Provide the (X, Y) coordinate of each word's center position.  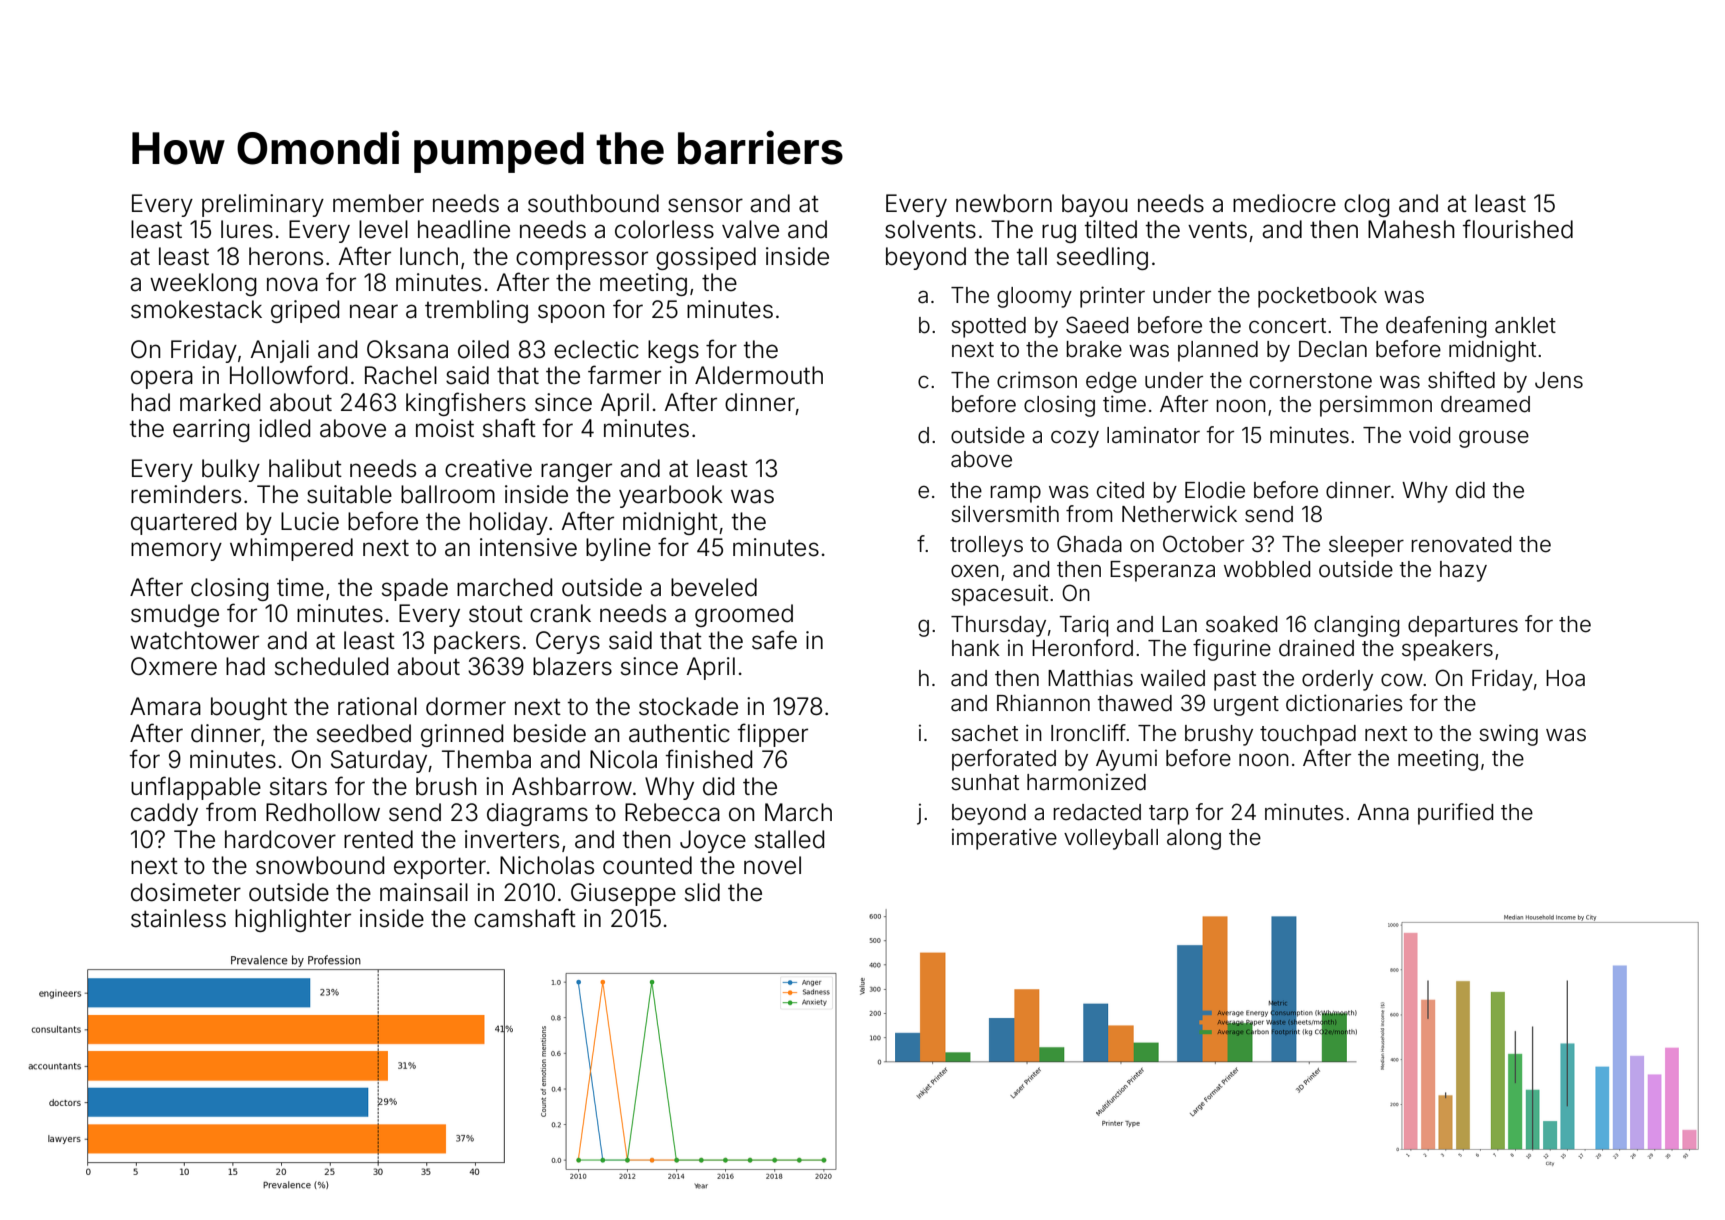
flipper (773, 735)
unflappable (196, 788)
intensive (528, 547)
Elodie (1215, 490)
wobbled (1267, 569)
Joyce (713, 841)
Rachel (401, 375)
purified (1455, 814)
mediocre (1284, 203)
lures (247, 229)
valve (750, 229)
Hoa (1565, 678)
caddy (164, 814)
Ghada (1089, 544)
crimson (1037, 380)
